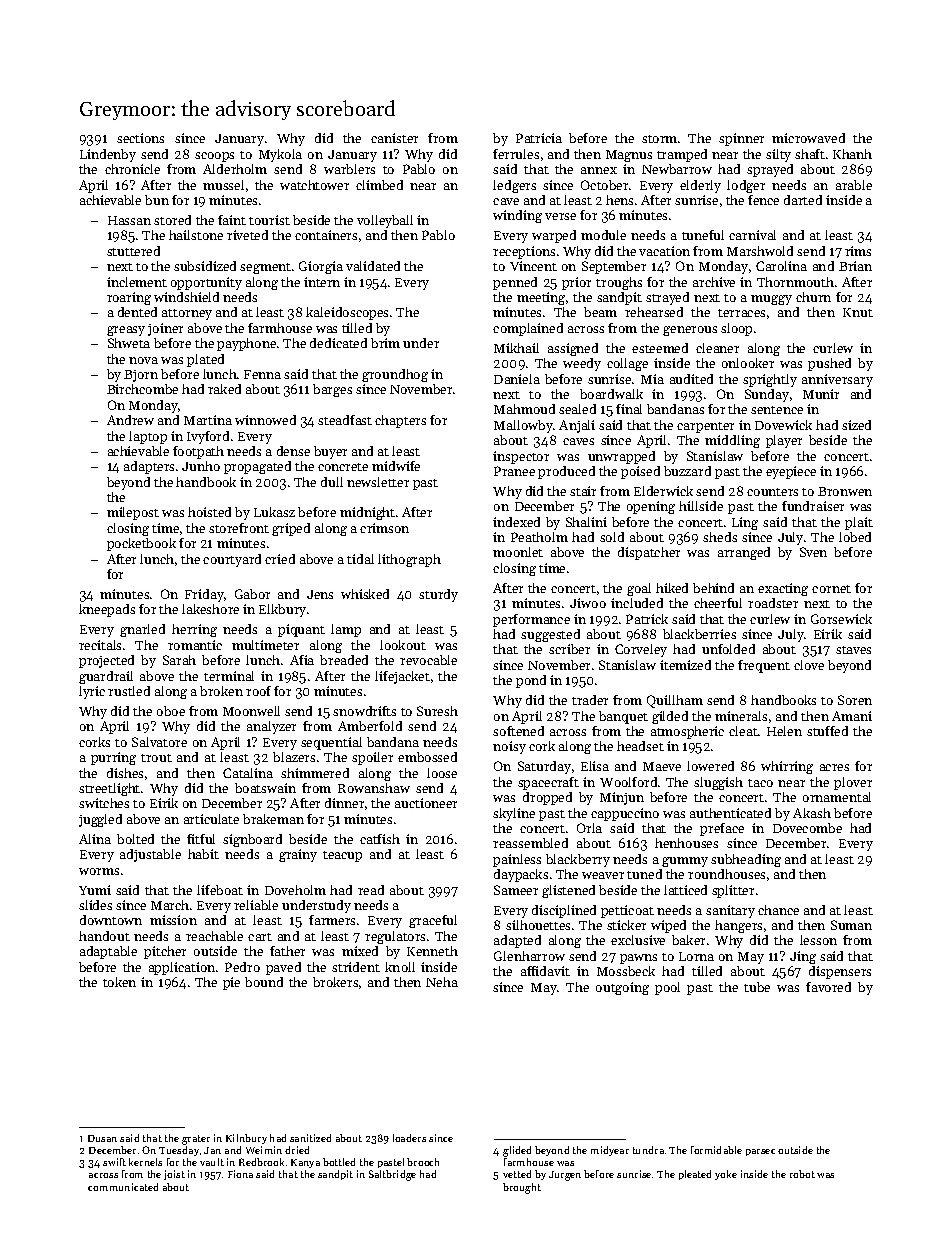 The image size is (952, 1233). I want to click on communicated, so click(123, 1187).
